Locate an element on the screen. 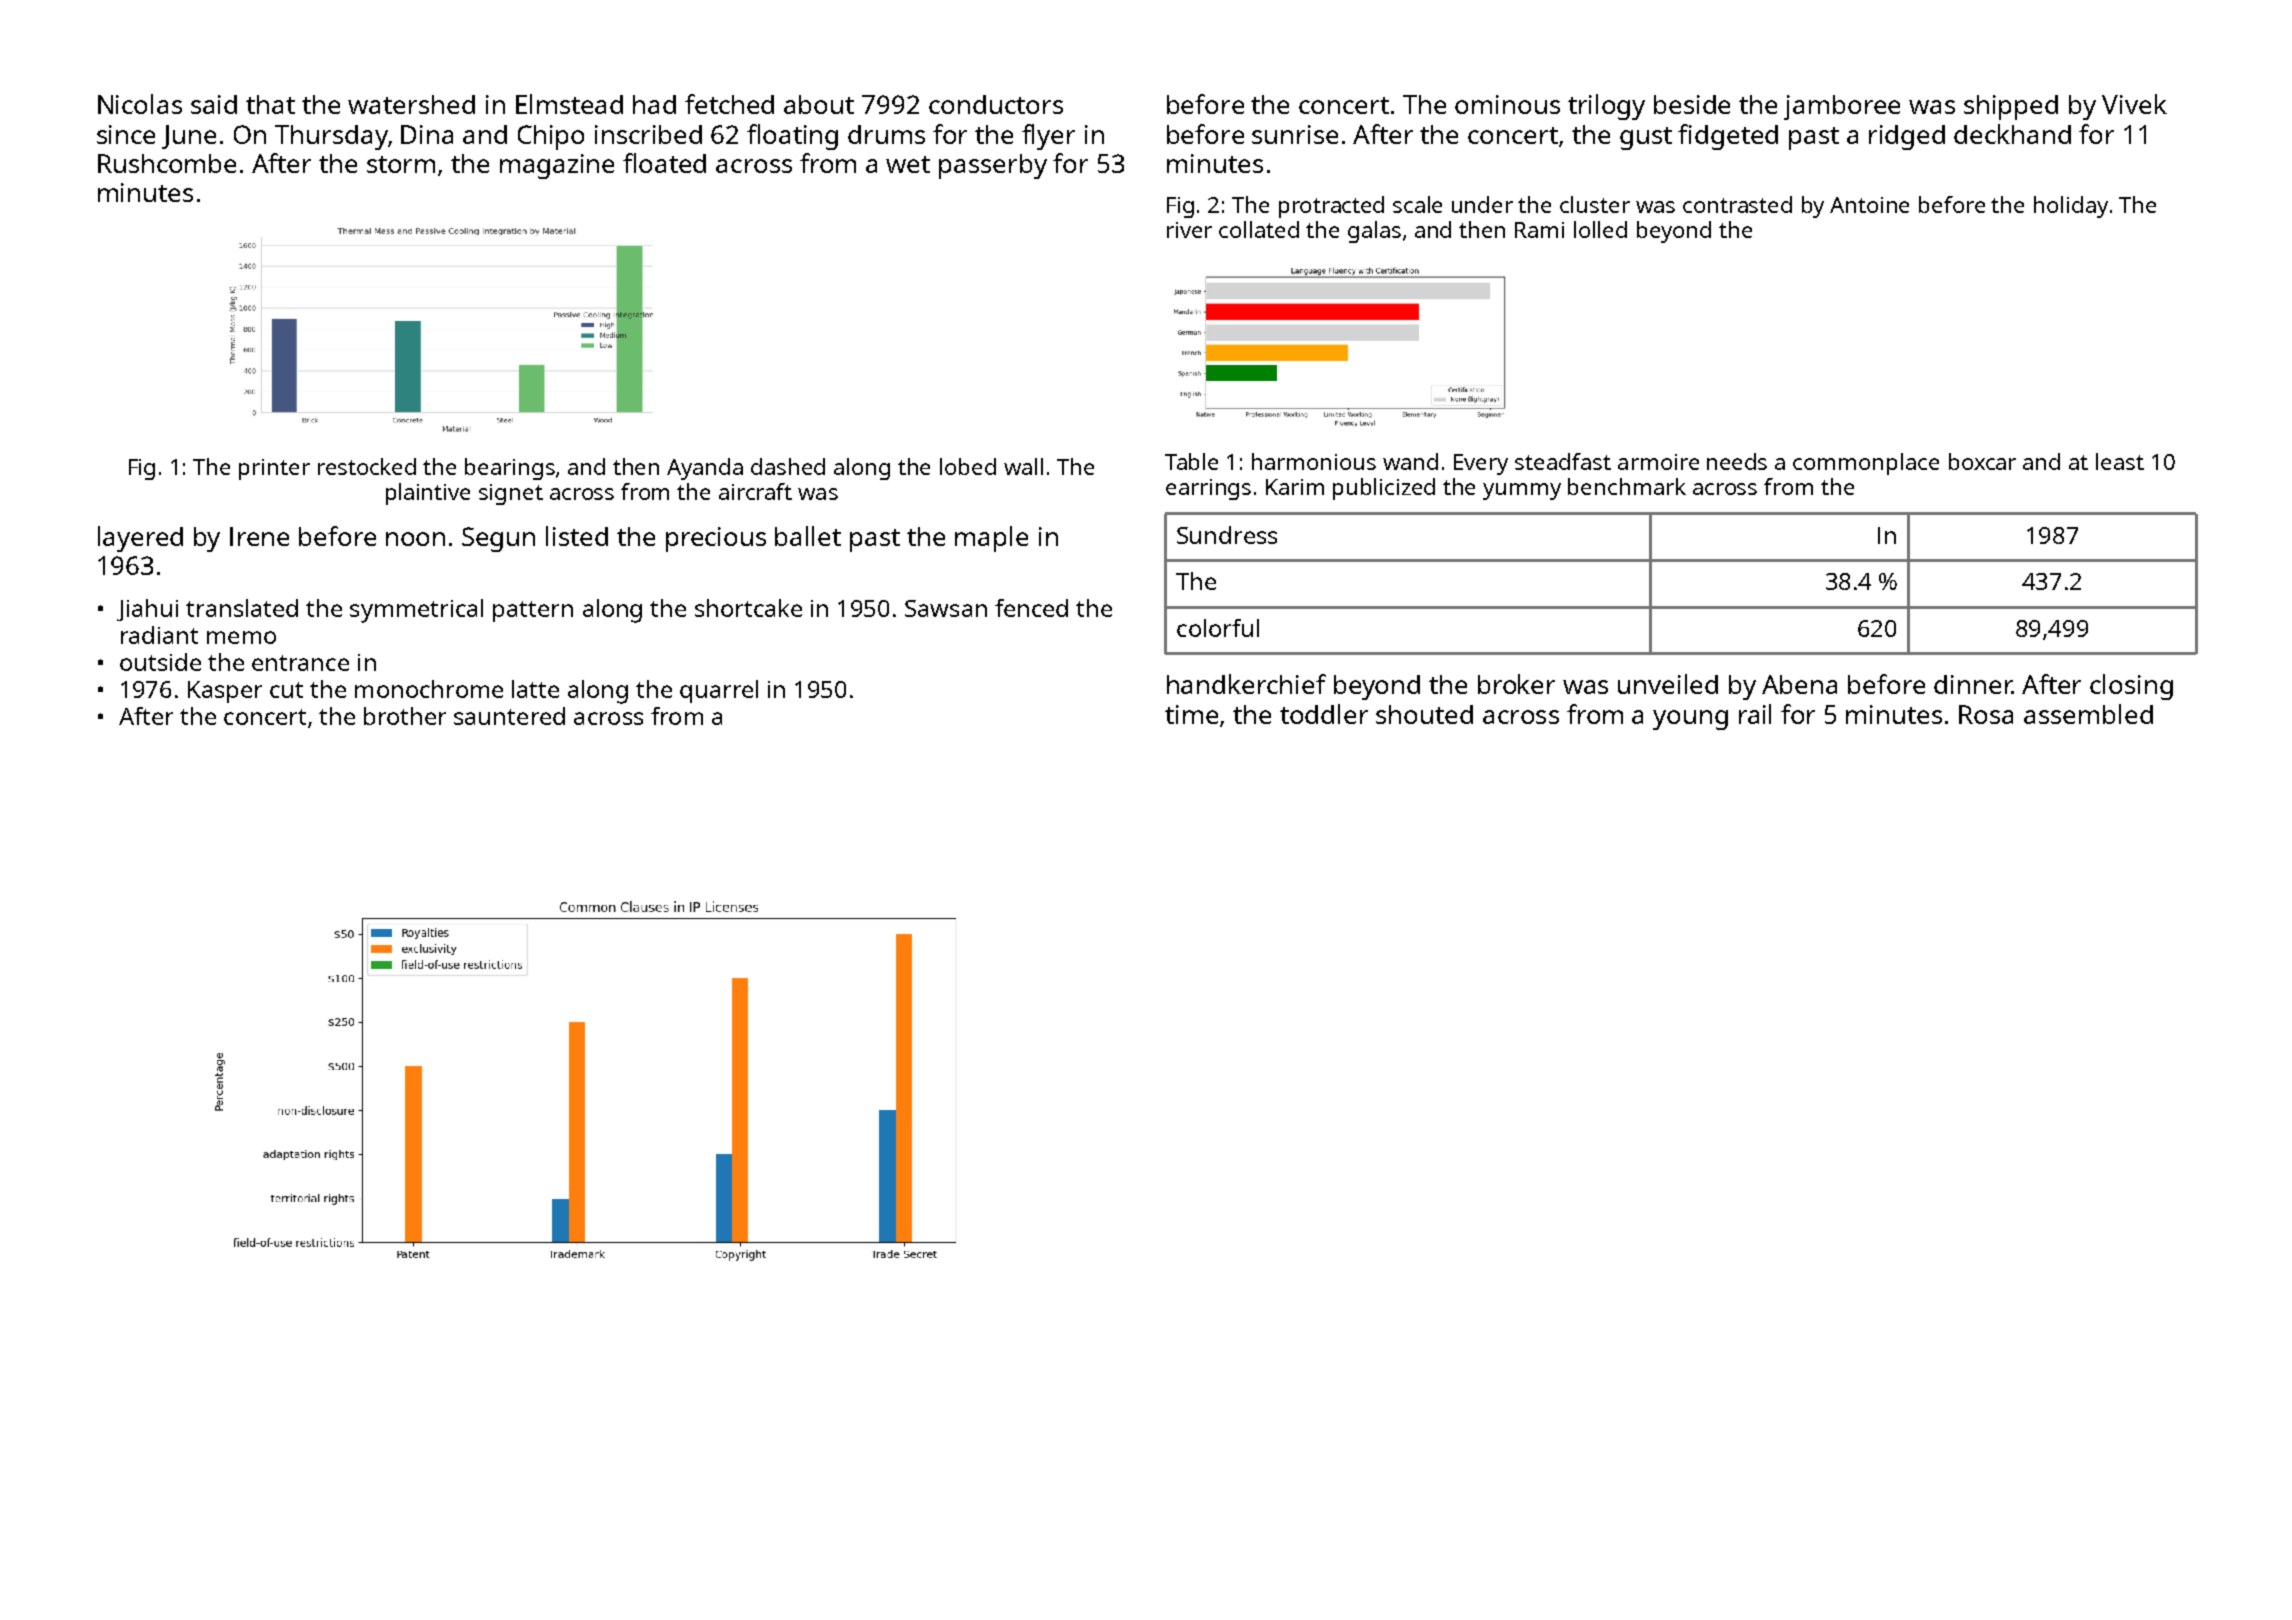 The height and width of the screenshot is (1620, 2292). handkerchief is located at coordinates (1246, 684).
